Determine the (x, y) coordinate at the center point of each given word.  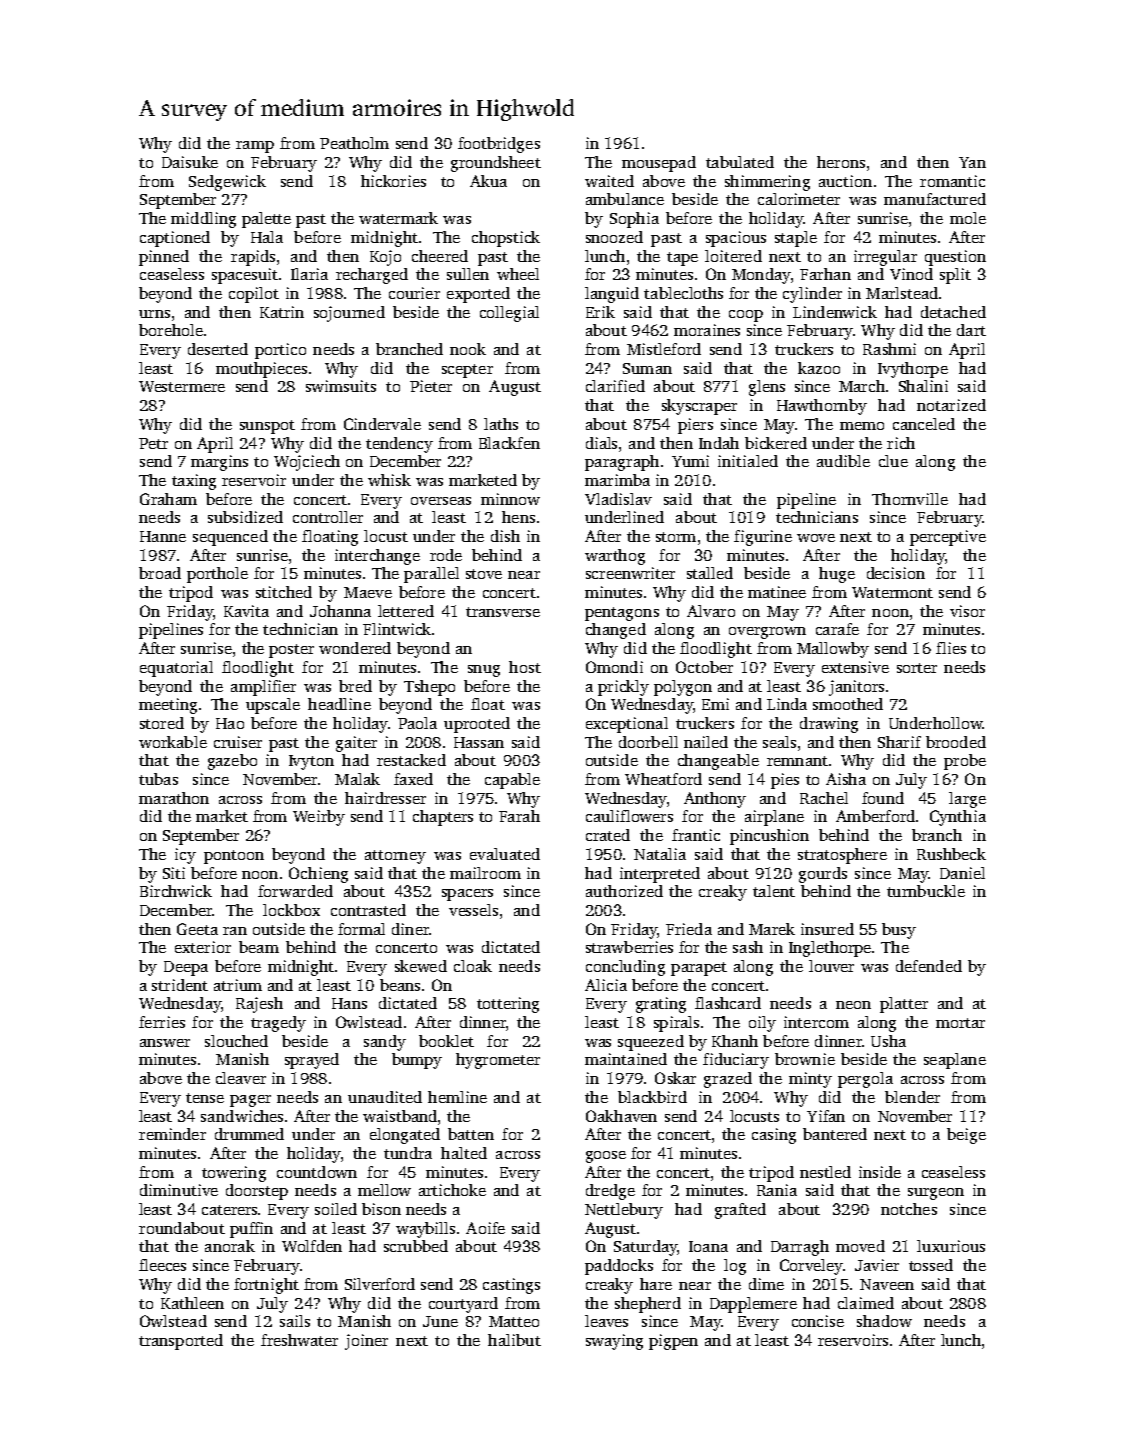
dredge (610, 1192)
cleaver (241, 1078)
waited (609, 181)
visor (967, 611)
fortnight (266, 1286)
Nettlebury (624, 1211)
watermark (398, 218)
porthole (217, 575)
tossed (931, 1265)
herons (841, 162)
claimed (866, 1303)
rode (446, 555)
